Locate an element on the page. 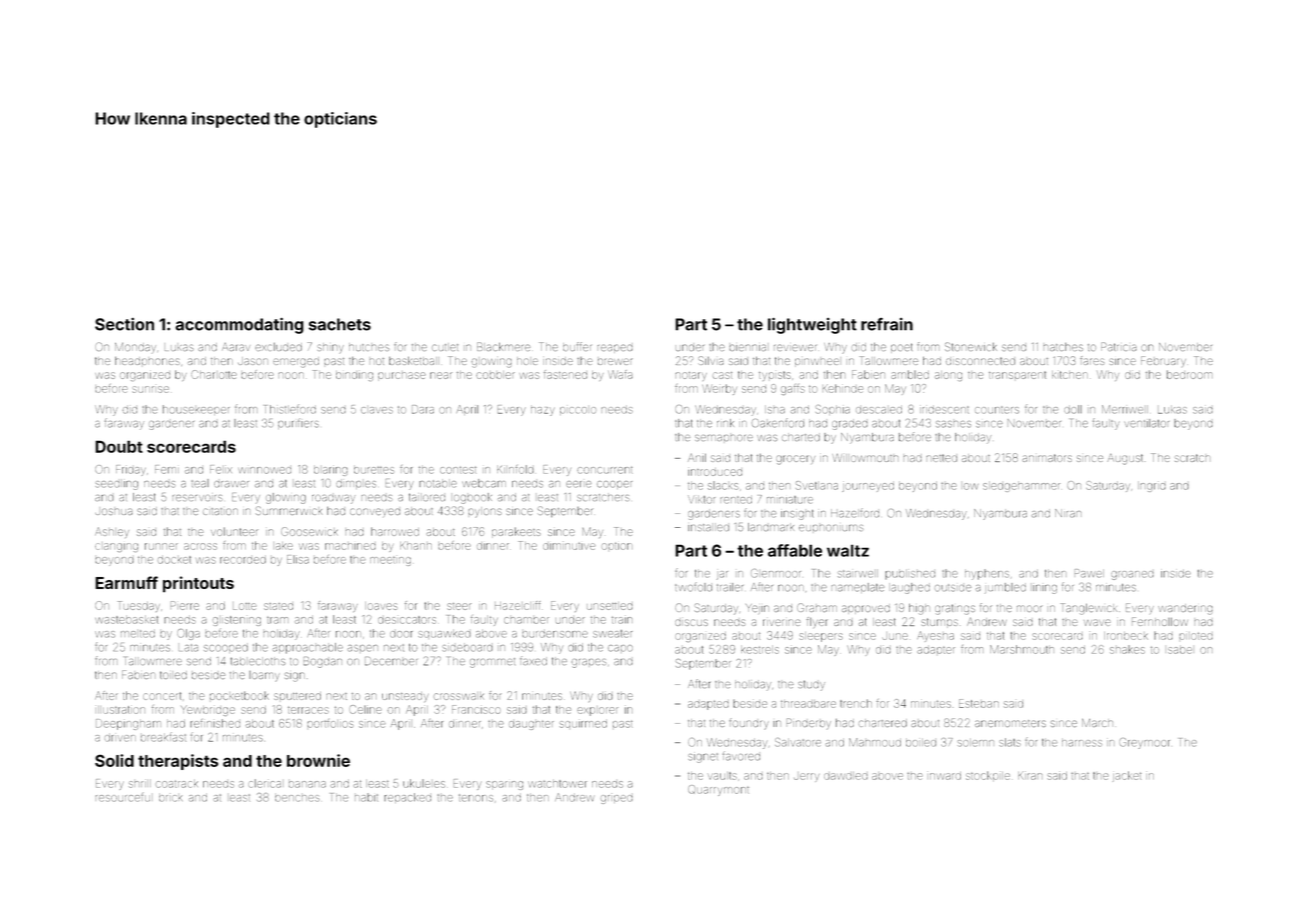 The height and width of the document is (924, 1308). sledgehammer is located at coordinates (1021, 487).
